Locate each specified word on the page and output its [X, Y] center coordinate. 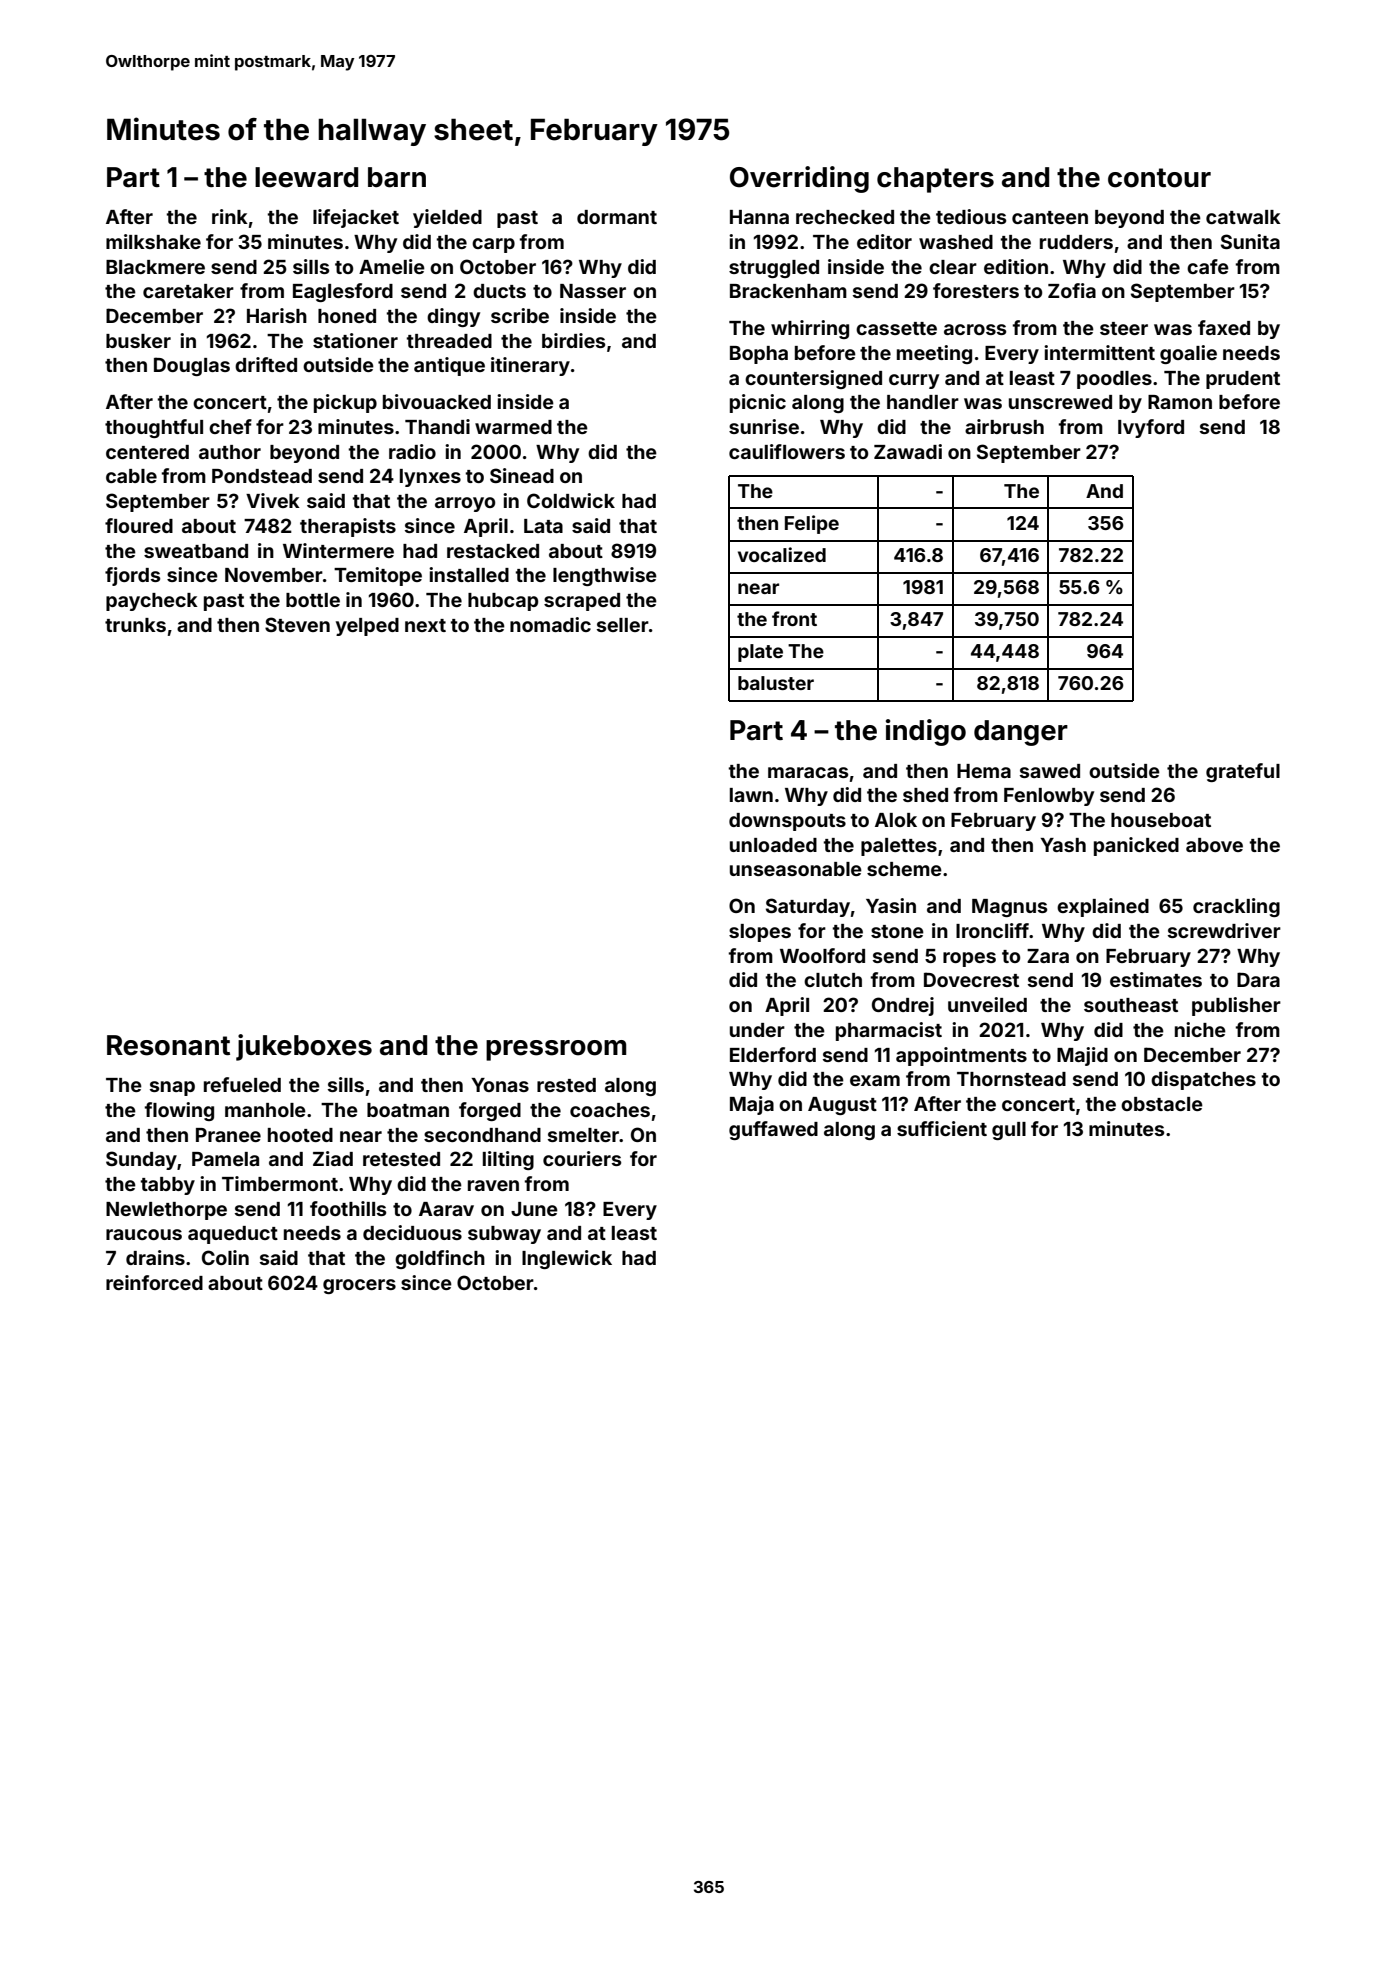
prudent [1243, 380]
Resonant [168, 1045]
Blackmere [155, 267]
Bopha [759, 355]
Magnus [1009, 908]
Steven [297, 624]
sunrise [764, 426]
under [757, 1030]
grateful [1243, 772]
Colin [225, 1257]
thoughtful [154, 428]
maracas [808, 772]
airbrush [1004, 426]
